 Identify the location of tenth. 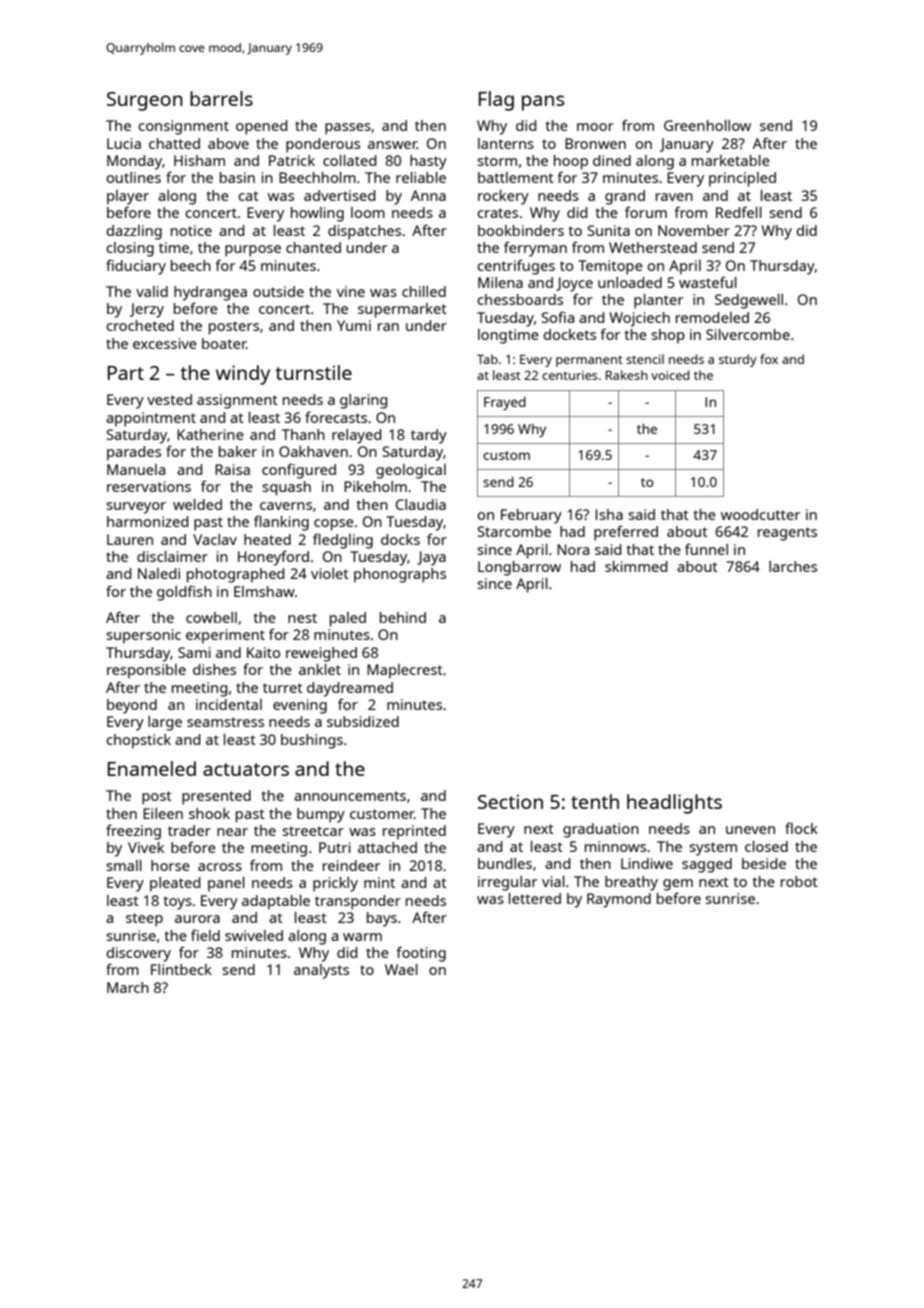
(595, 801).
